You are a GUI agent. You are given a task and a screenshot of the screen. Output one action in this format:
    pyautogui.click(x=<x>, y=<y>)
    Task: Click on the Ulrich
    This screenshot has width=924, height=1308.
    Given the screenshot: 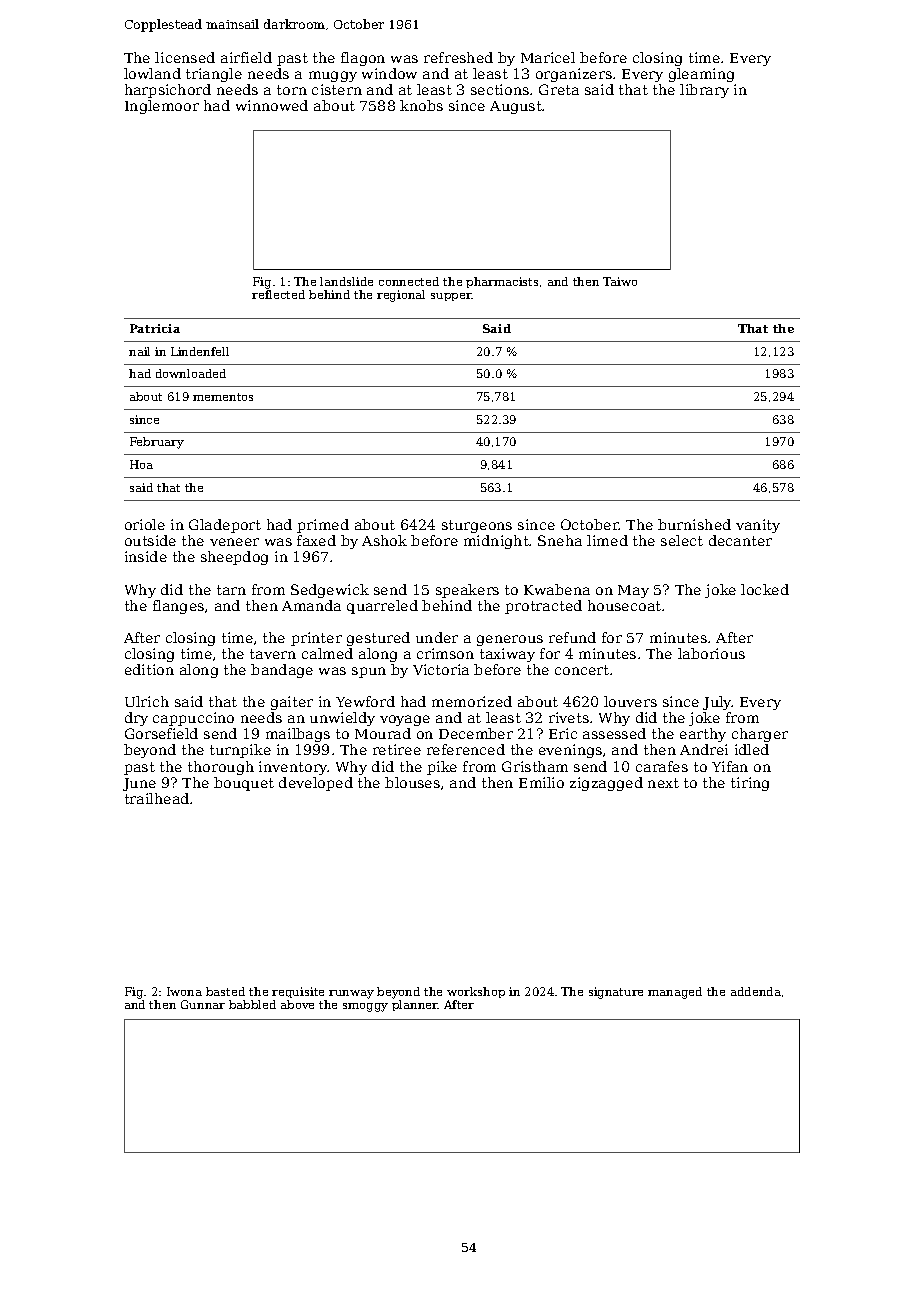 What is the action you would take?
    pyautogui.click(x=147, y=701)
